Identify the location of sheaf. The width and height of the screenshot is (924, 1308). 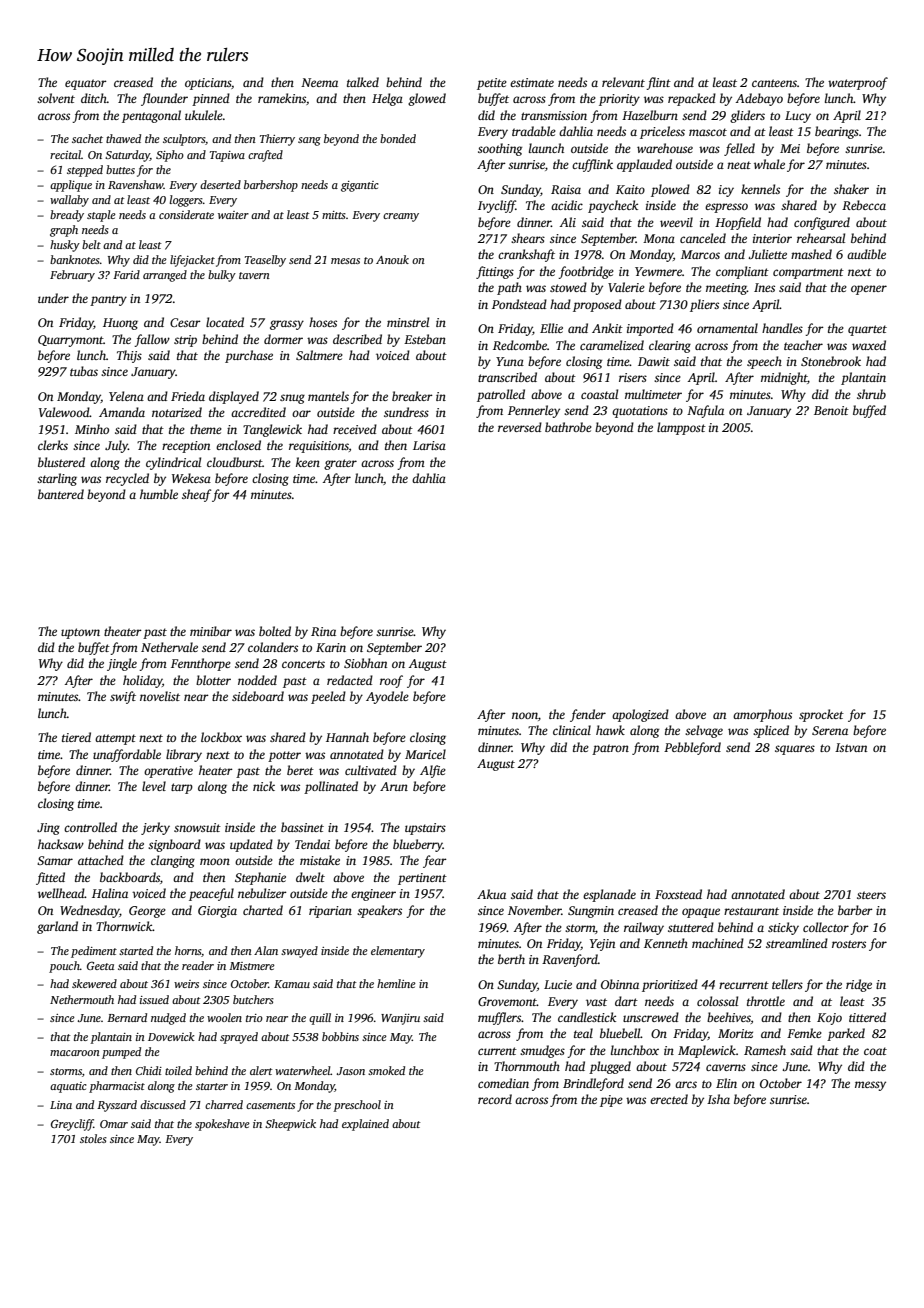
(196, 495).
